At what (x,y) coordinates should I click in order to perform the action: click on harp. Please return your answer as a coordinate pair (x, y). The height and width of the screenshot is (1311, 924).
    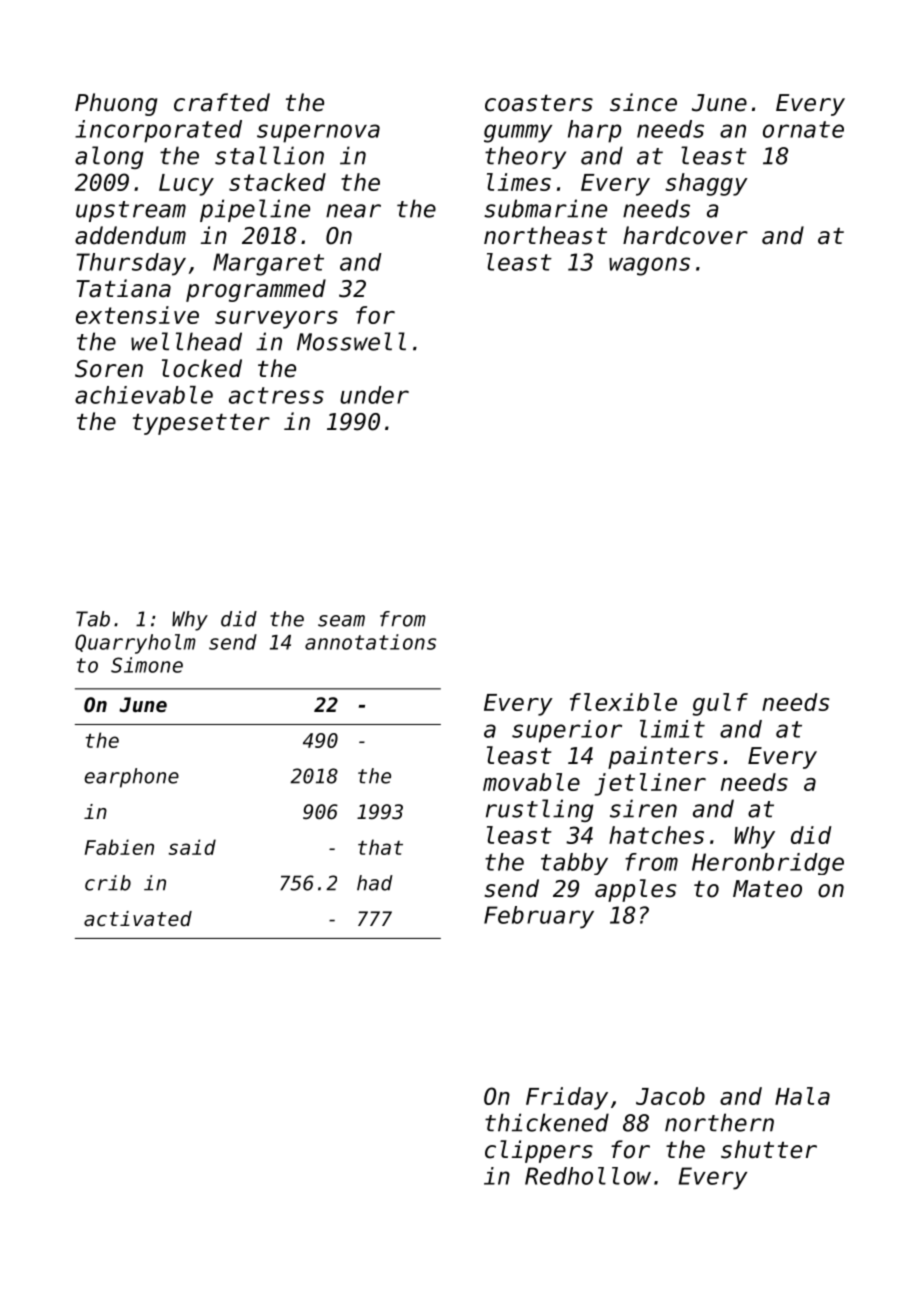
    Looking at the image, I should click on (594, 131).
